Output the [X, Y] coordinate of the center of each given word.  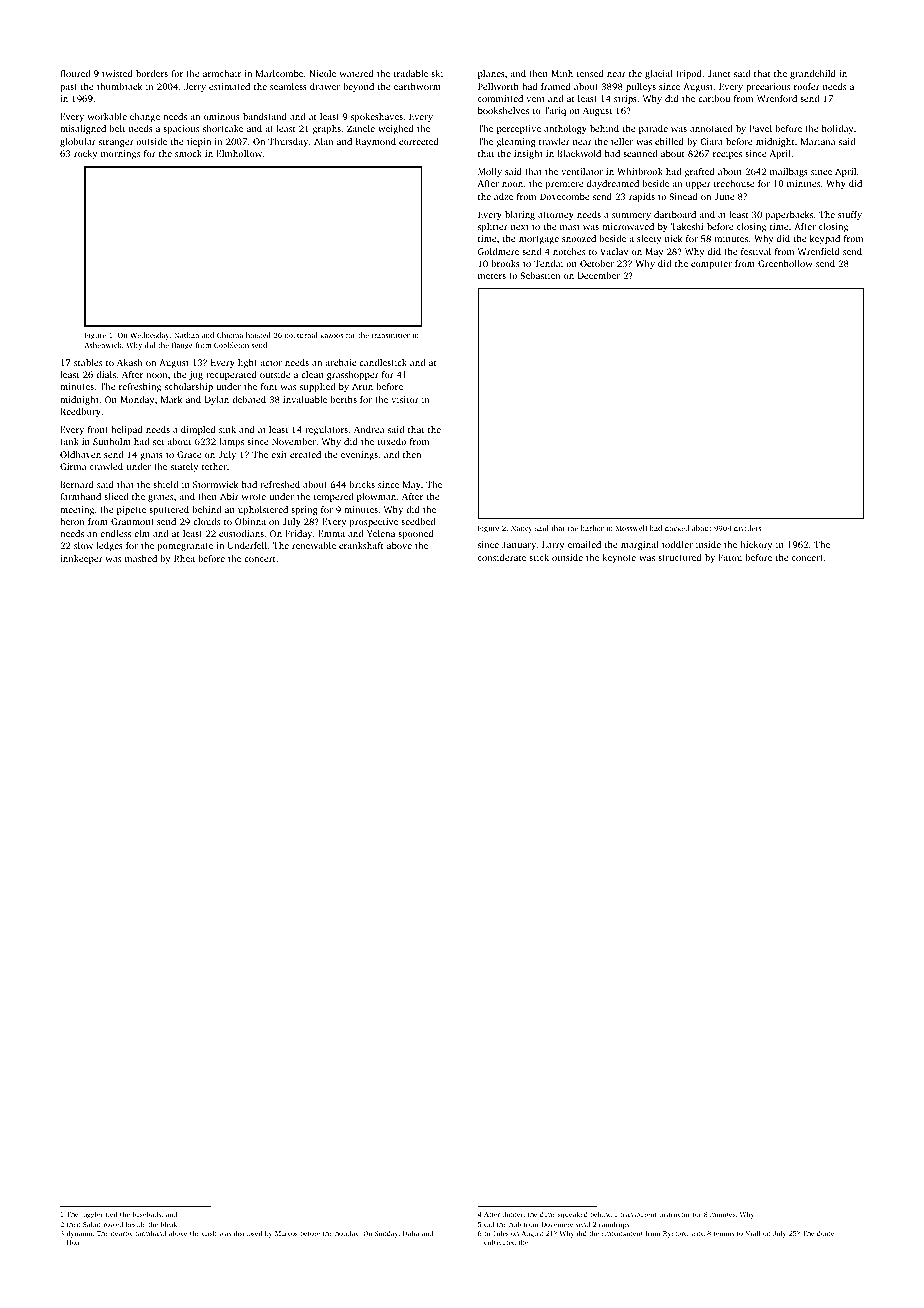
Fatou [730, 557]
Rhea [184, 558]
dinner [512, 1214]
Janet [719, 73]
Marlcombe [279, 73]
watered [356, 73]
